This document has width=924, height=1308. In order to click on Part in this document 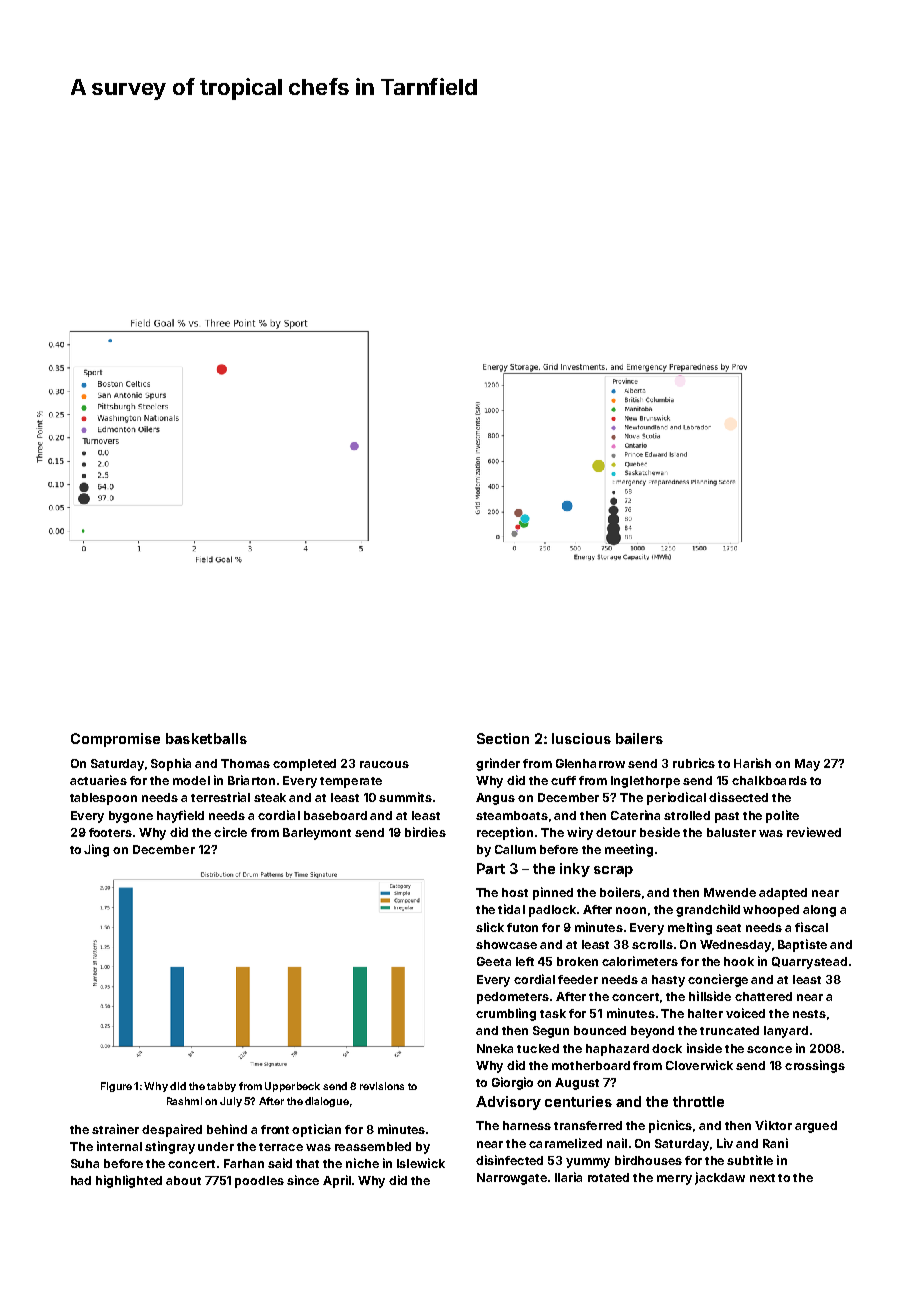, I will do `click(491, 868)`.
